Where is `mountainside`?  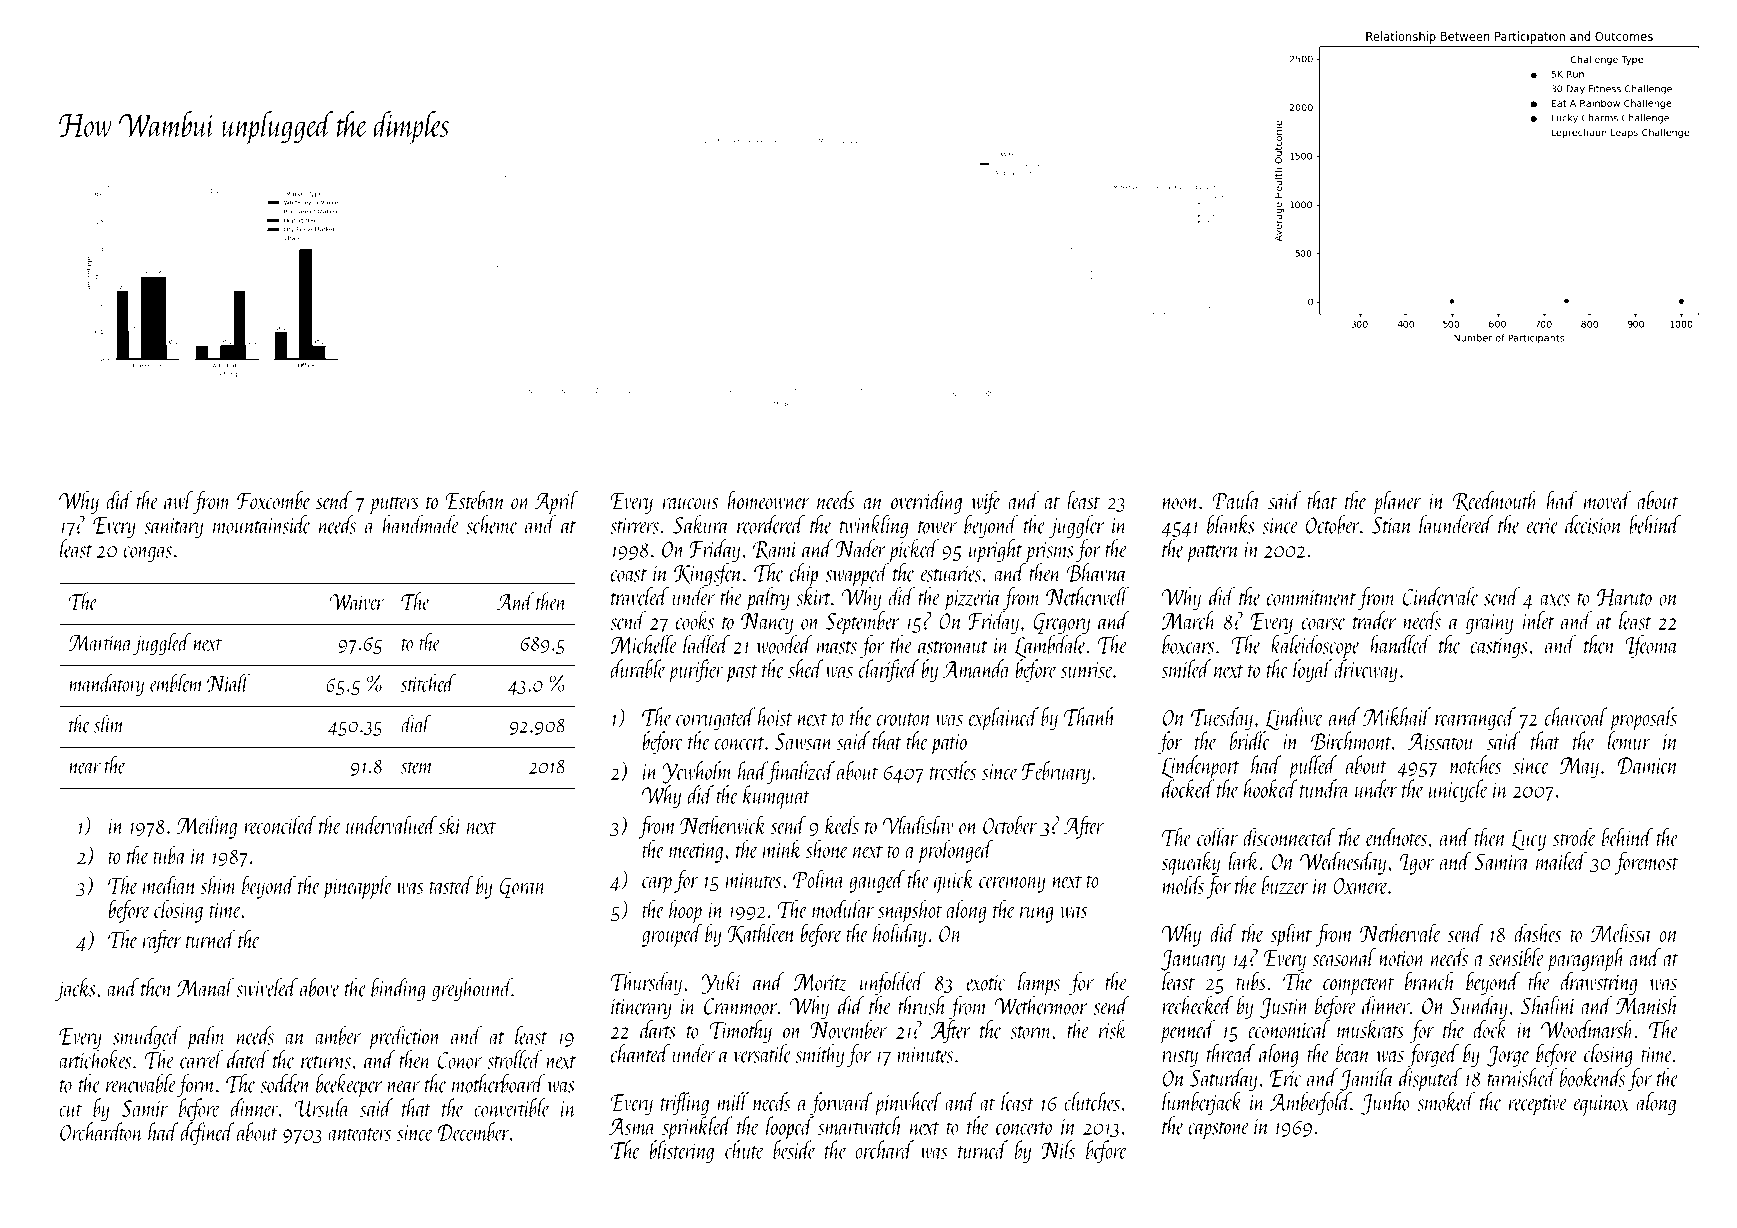
mountainside is located at coordinates (262, 524).
